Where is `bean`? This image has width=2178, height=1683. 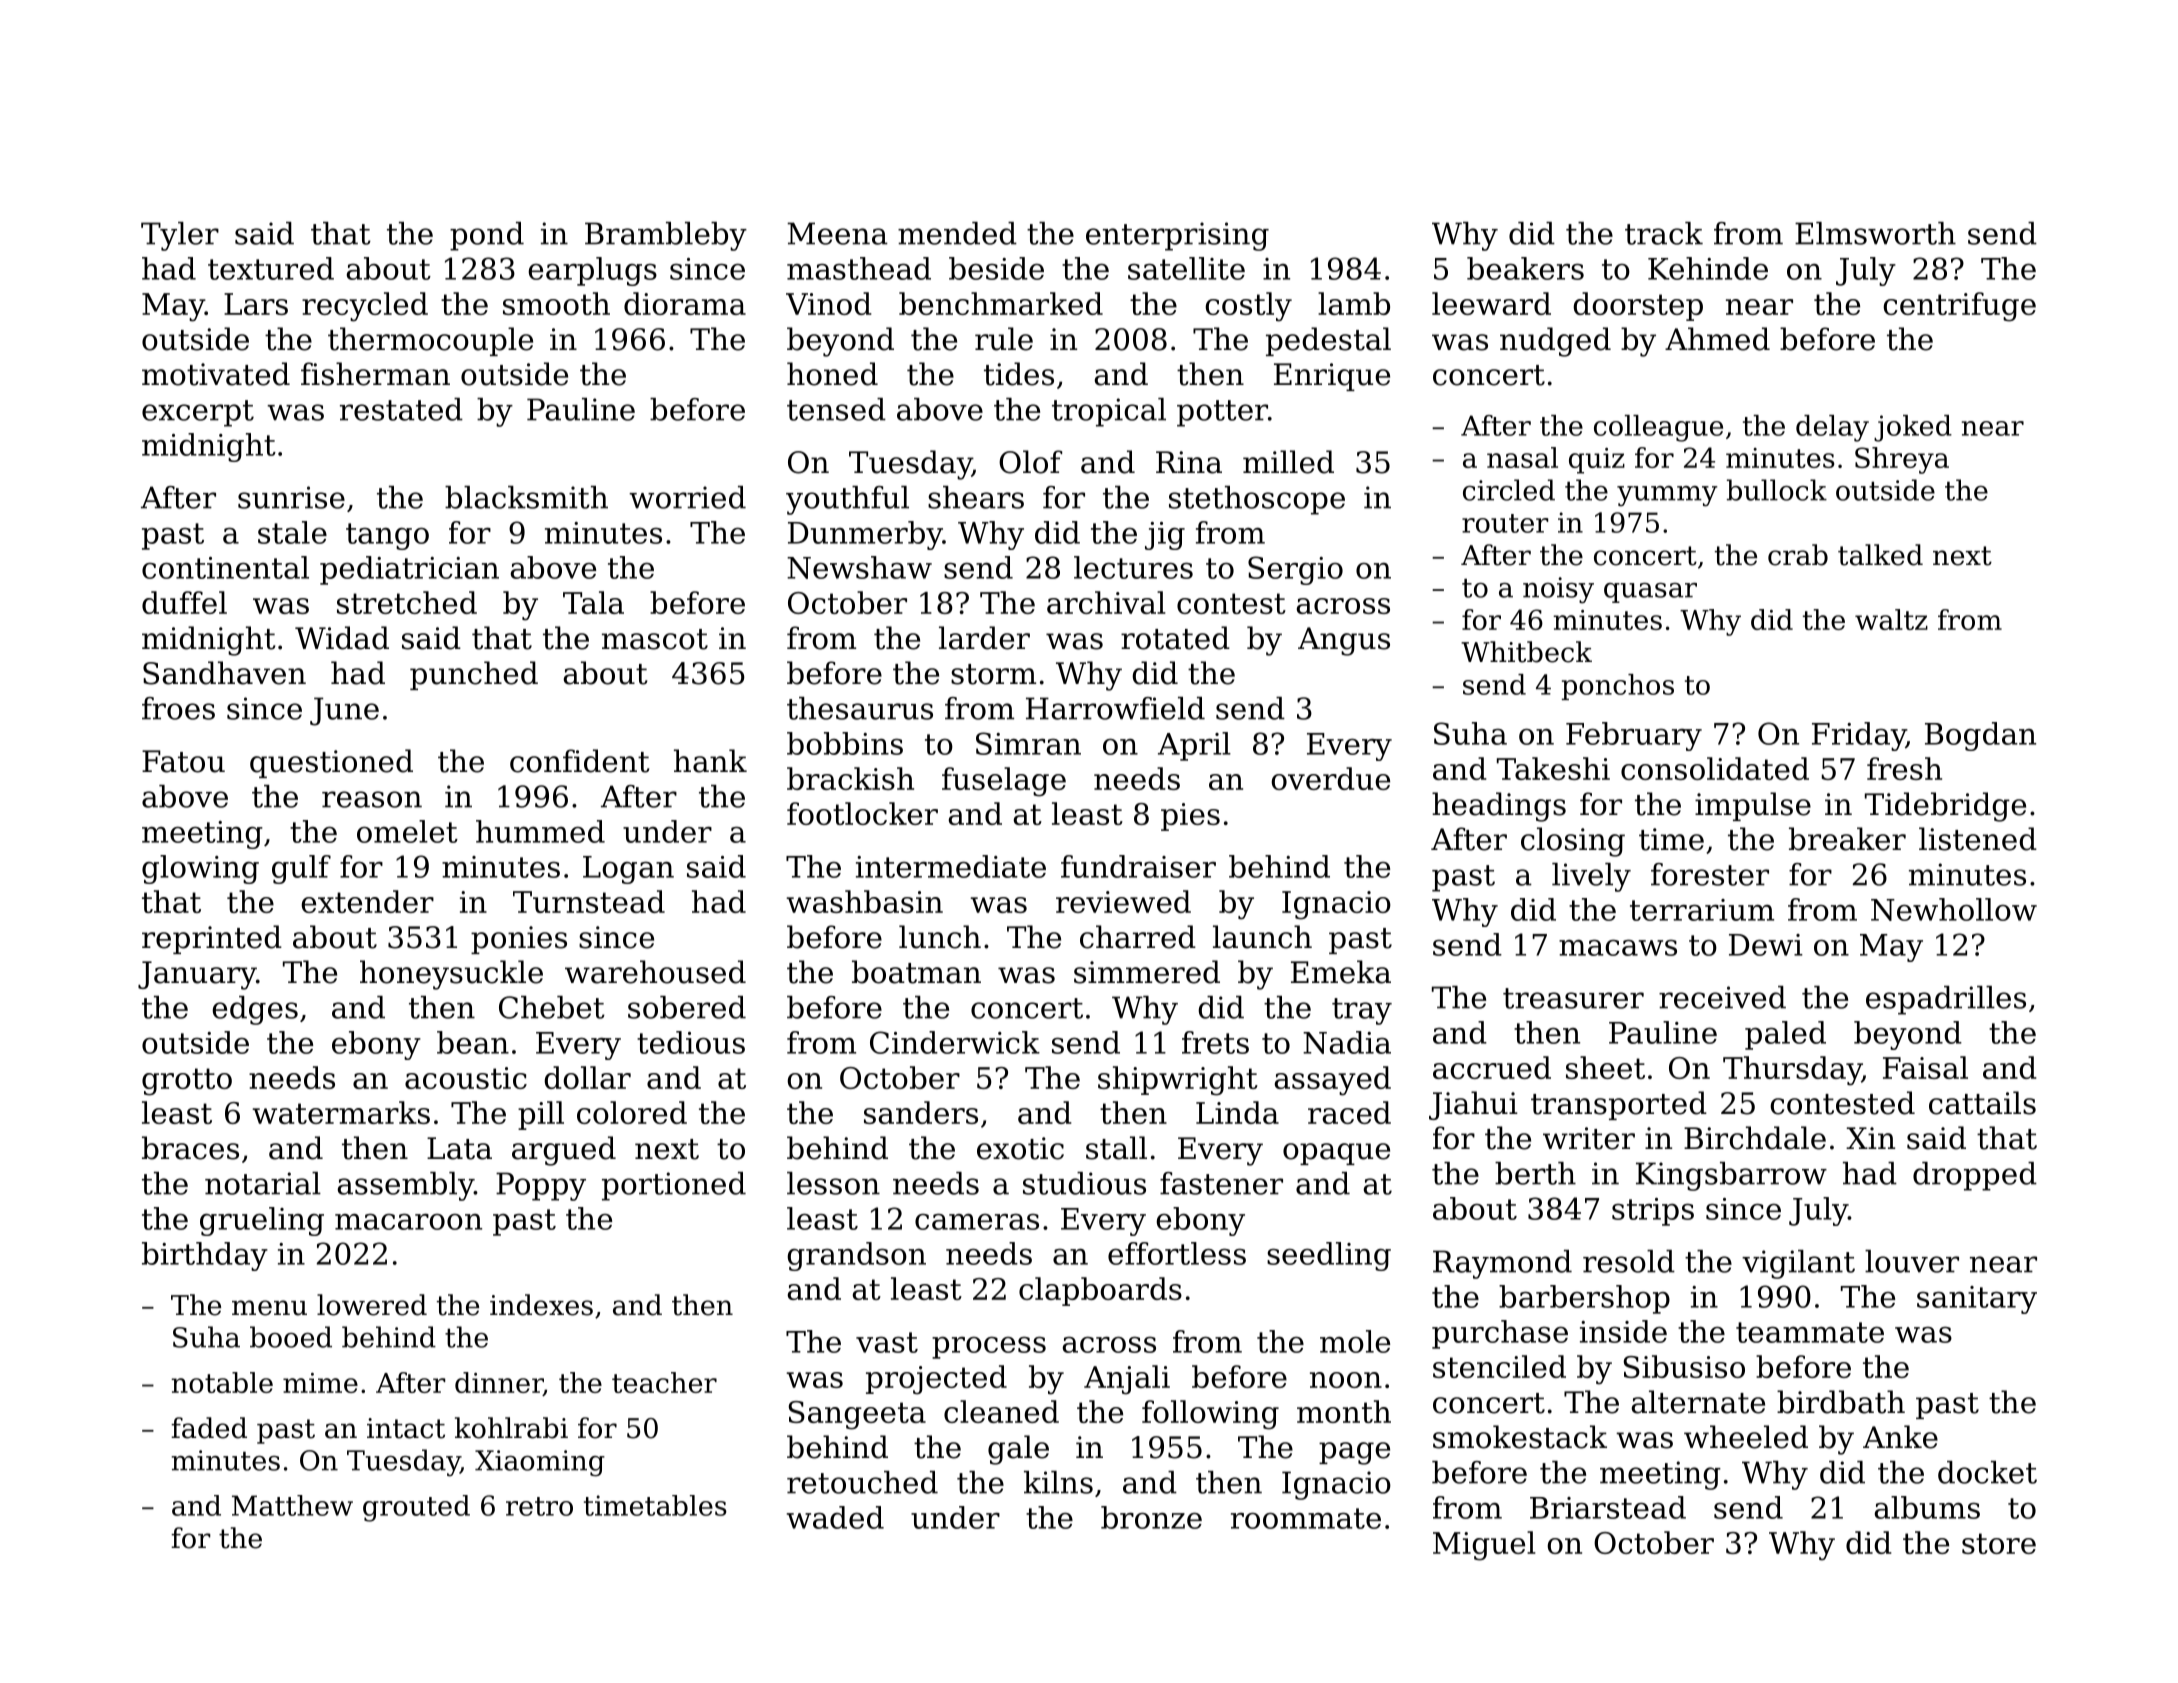
bean is located at coordinates (473, 1042).
